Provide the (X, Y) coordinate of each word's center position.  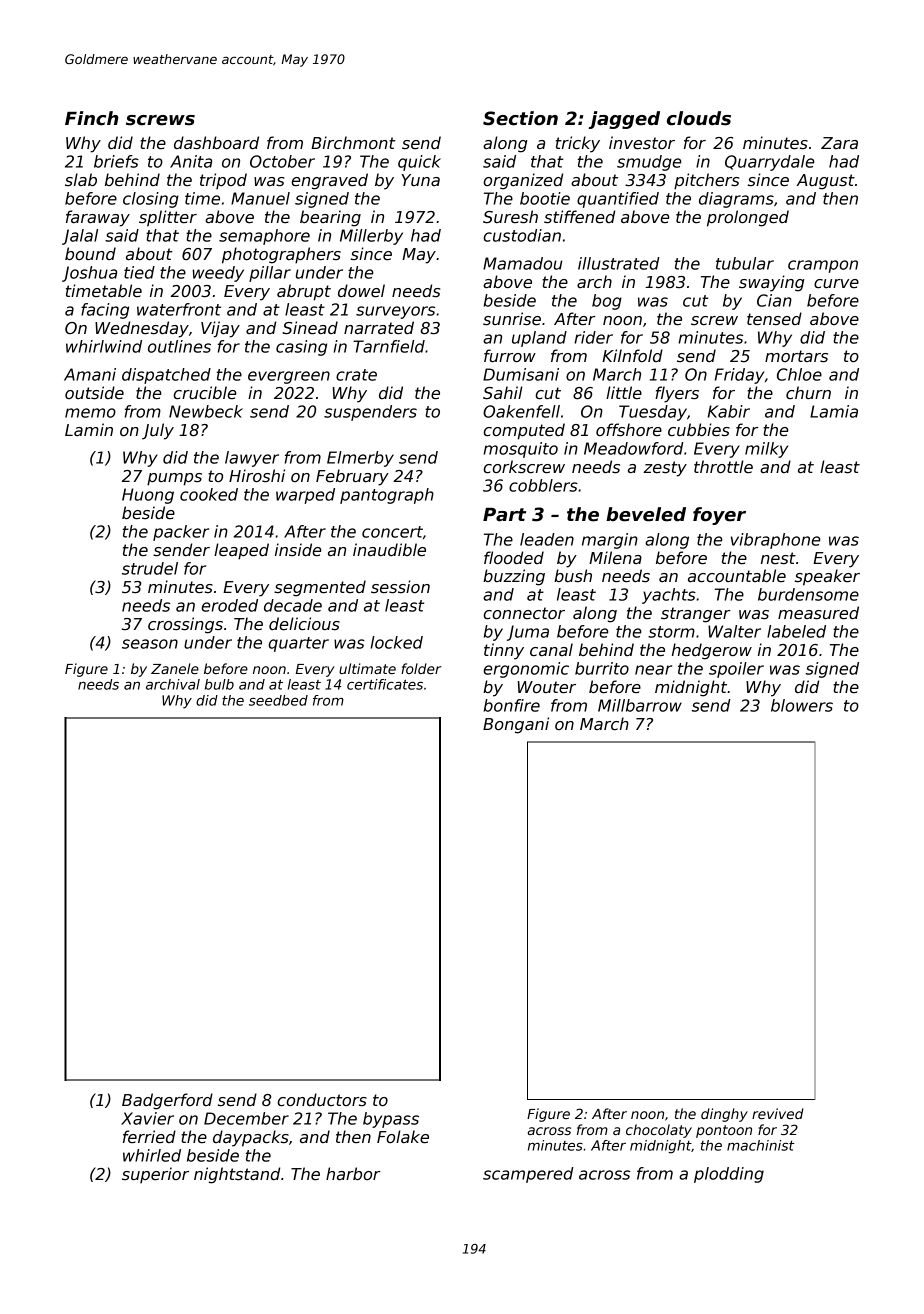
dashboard (216, 143)
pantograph (387, 496)
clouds (699, 118)
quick (419, 163)
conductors (322, 1099)
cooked (209, 494)
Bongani (516, 725)
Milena (615, 558)
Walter (734, 631)
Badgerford (167, 1101)
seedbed (278, 700)
